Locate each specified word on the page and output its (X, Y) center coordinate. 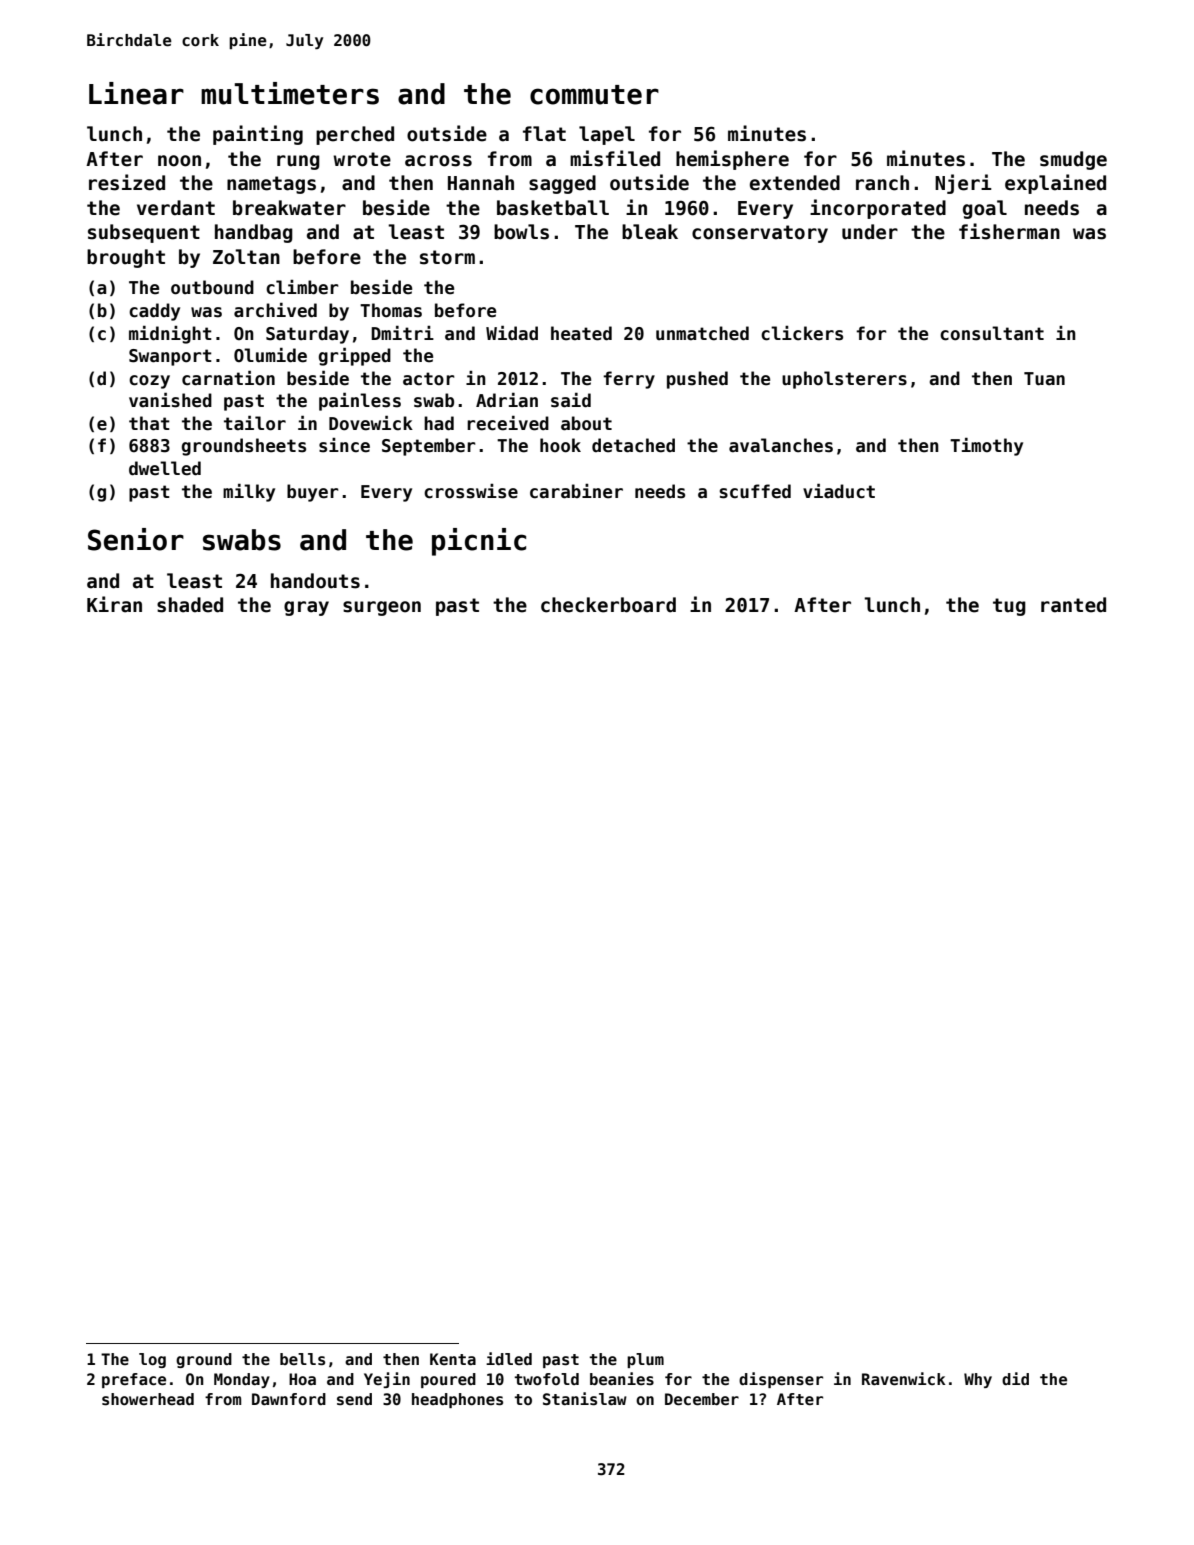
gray (306, 608)
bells (302, 1359)
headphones (457, 1400)
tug (1009, 607)
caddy (154, 312)
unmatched (702, 333)
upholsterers (844, 380)
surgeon (382, 608)
